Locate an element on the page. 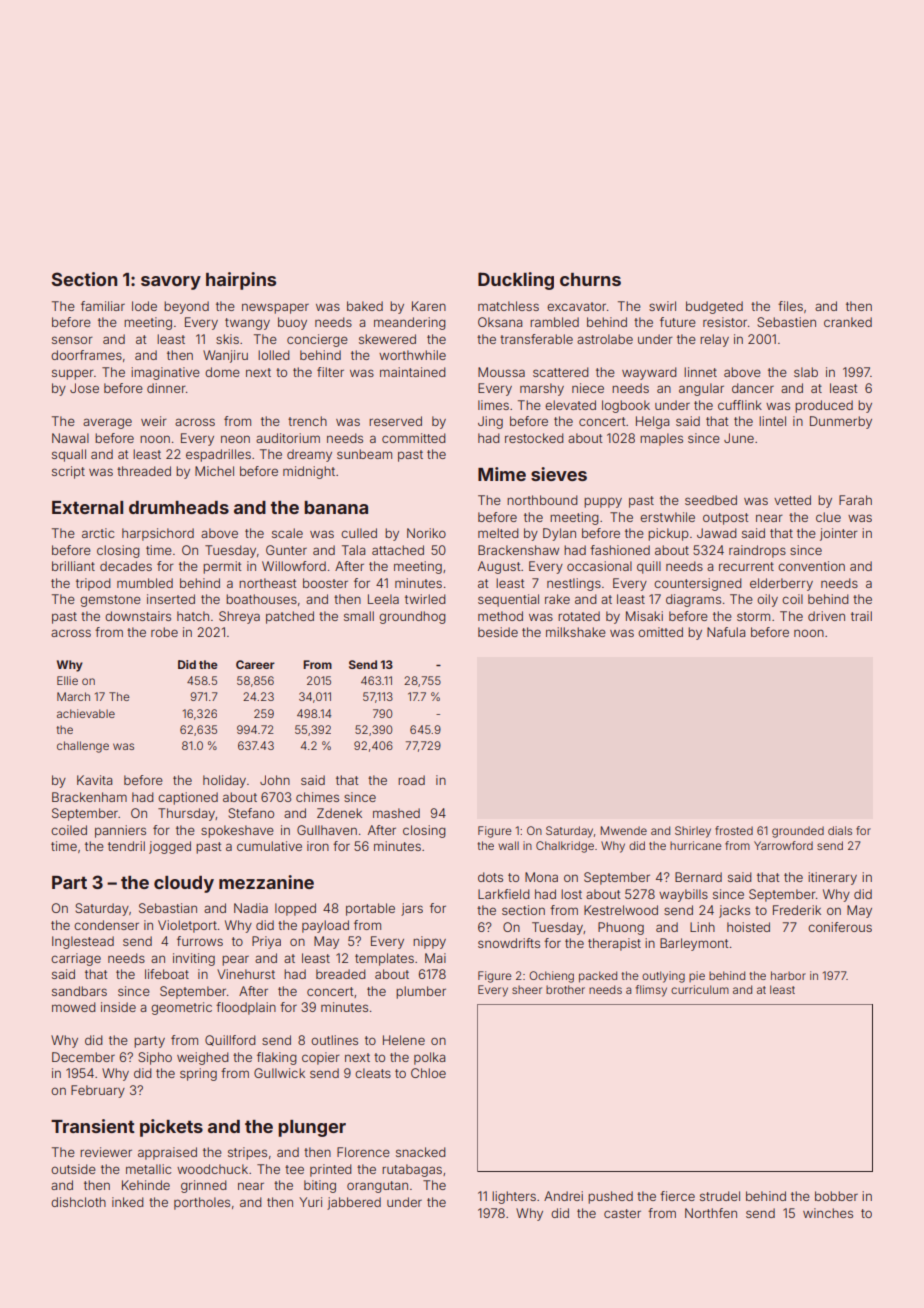 The height and width of the document is (1308, 924). dreamy is located at coordinates (309, 455).
